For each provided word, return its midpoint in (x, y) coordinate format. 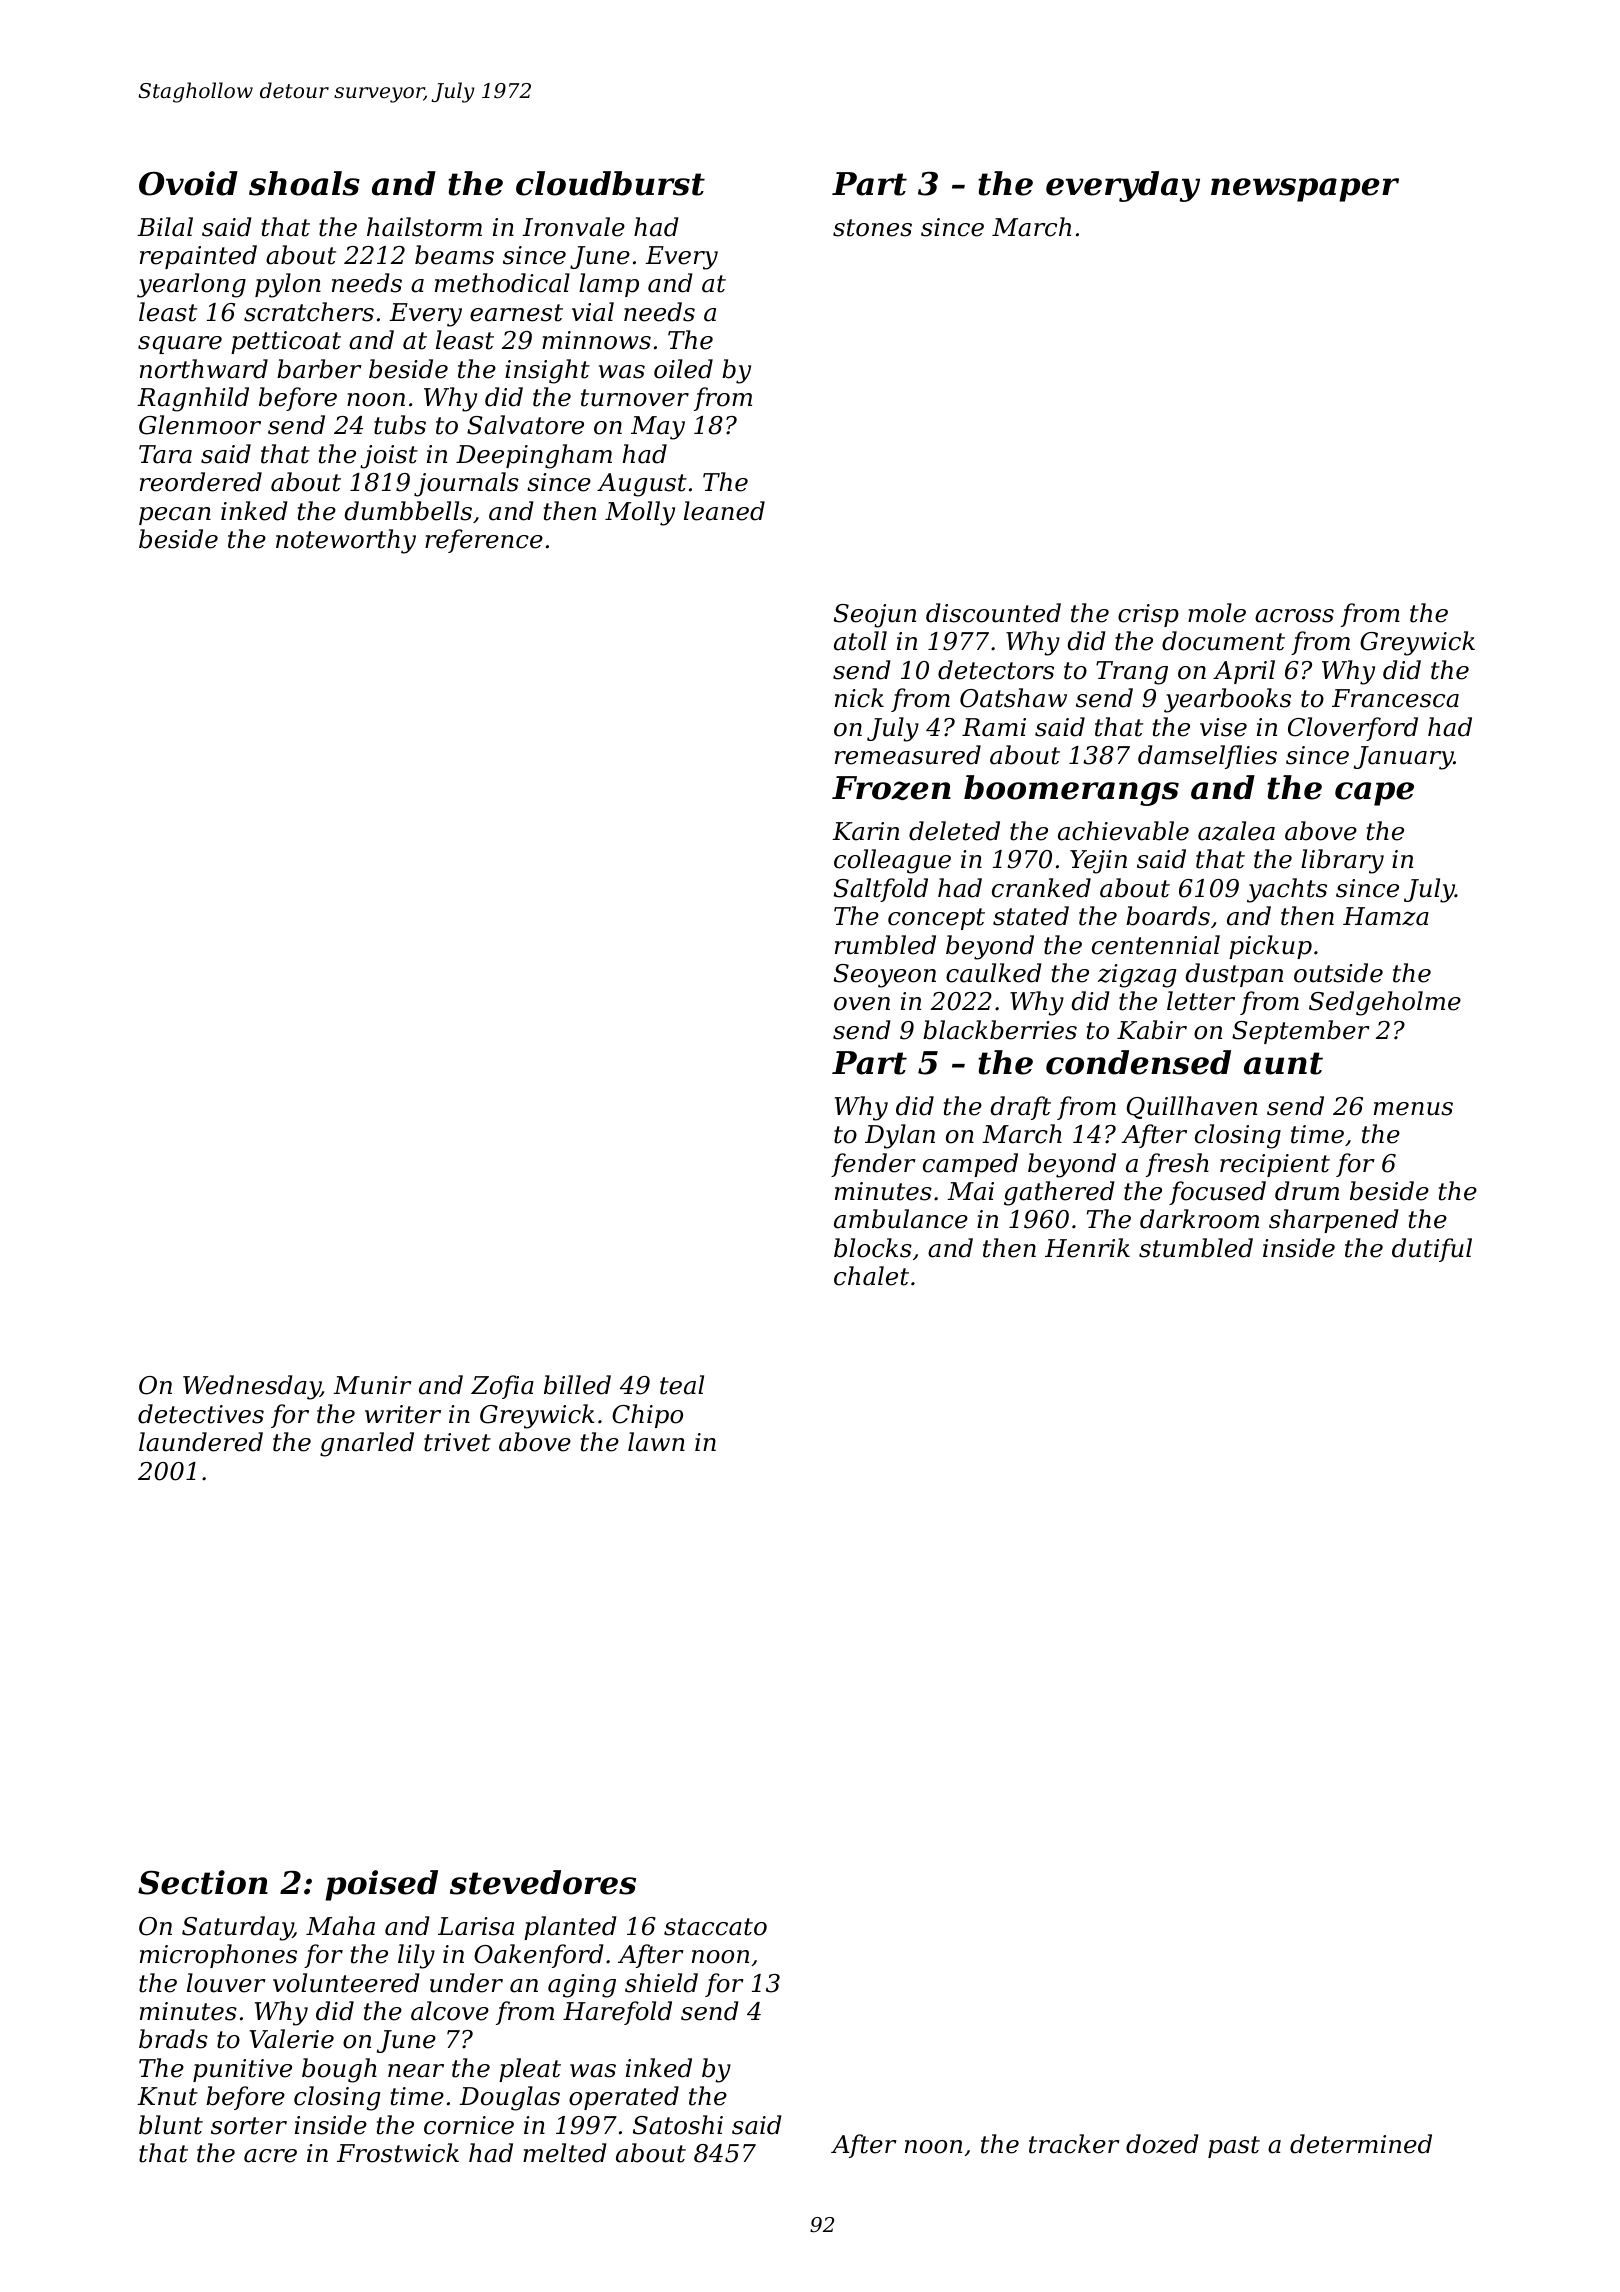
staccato (715, 1927)
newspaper (1305, 190)
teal (682, 1385)
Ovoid (188, 183)
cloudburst (610, 183)
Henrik (1087, 1248)
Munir (372, 1385)
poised (381, 1885)
